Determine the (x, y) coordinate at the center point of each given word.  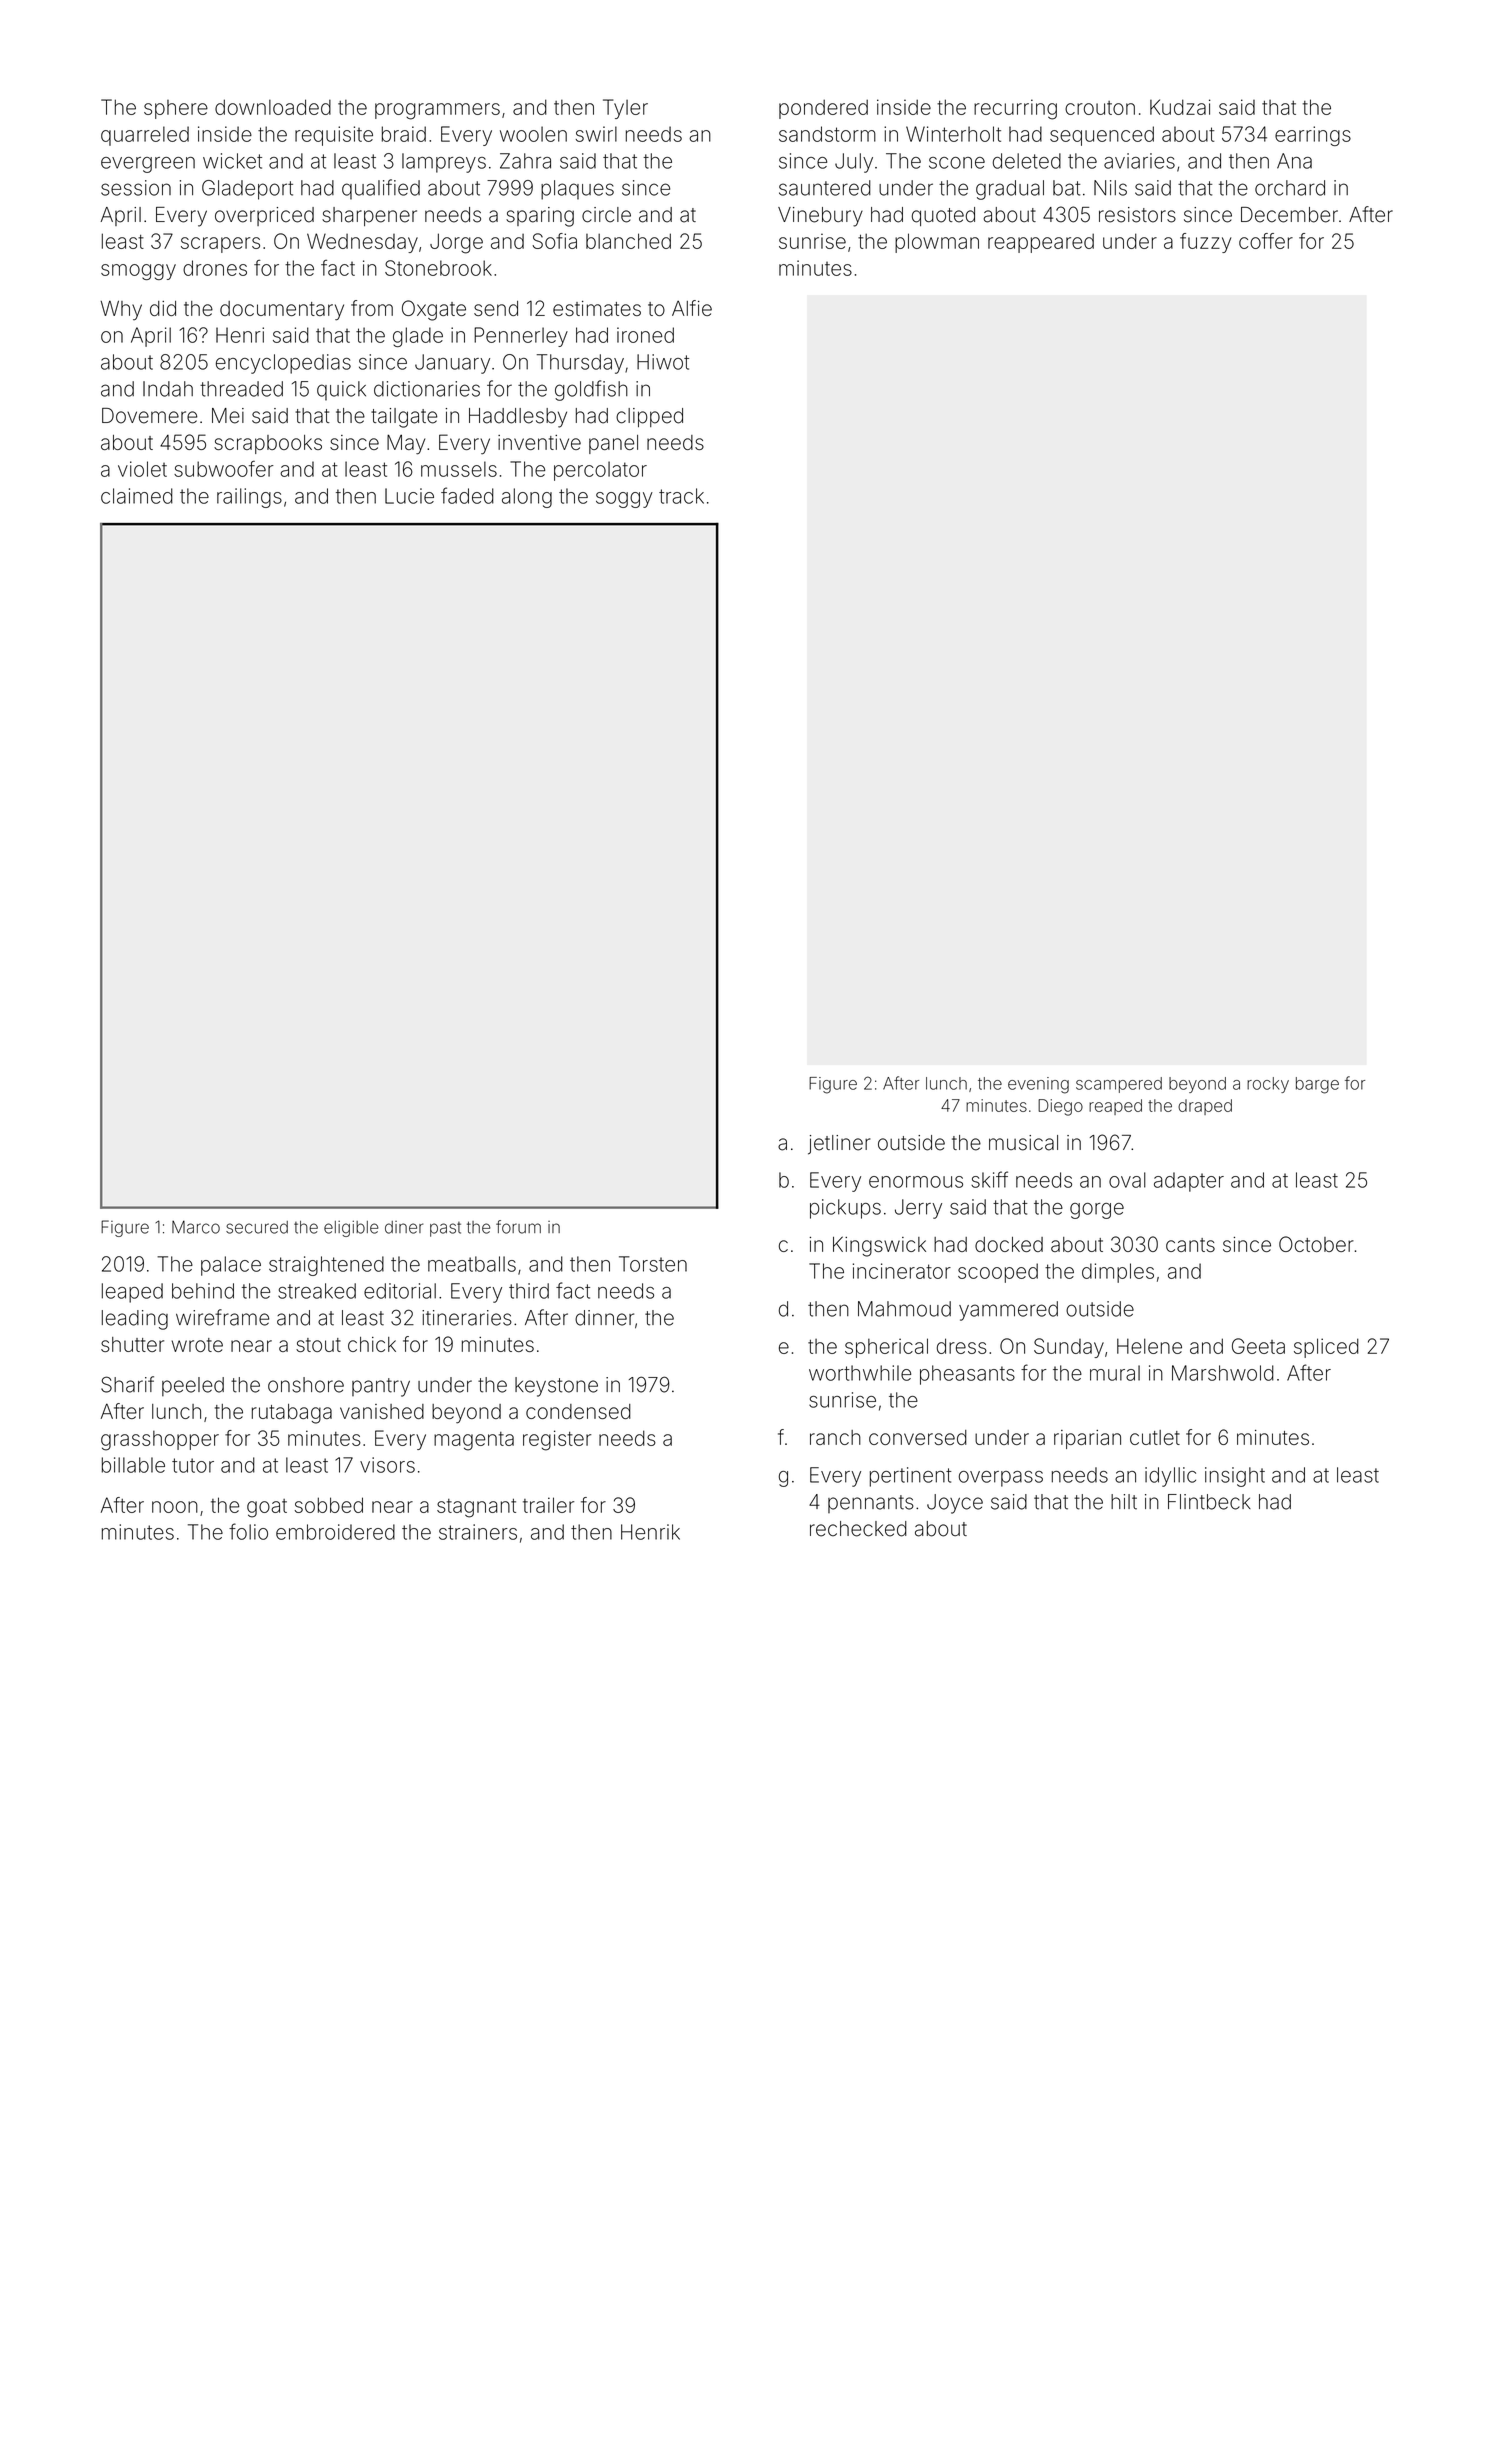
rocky (1268, 1085)
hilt (1124, 1502)
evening (1038, 1085)
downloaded (273, 107)
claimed (137, 496)
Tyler (625, 109)
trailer (548, 1505)
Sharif (127, 1384)
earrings (1313, 136)
